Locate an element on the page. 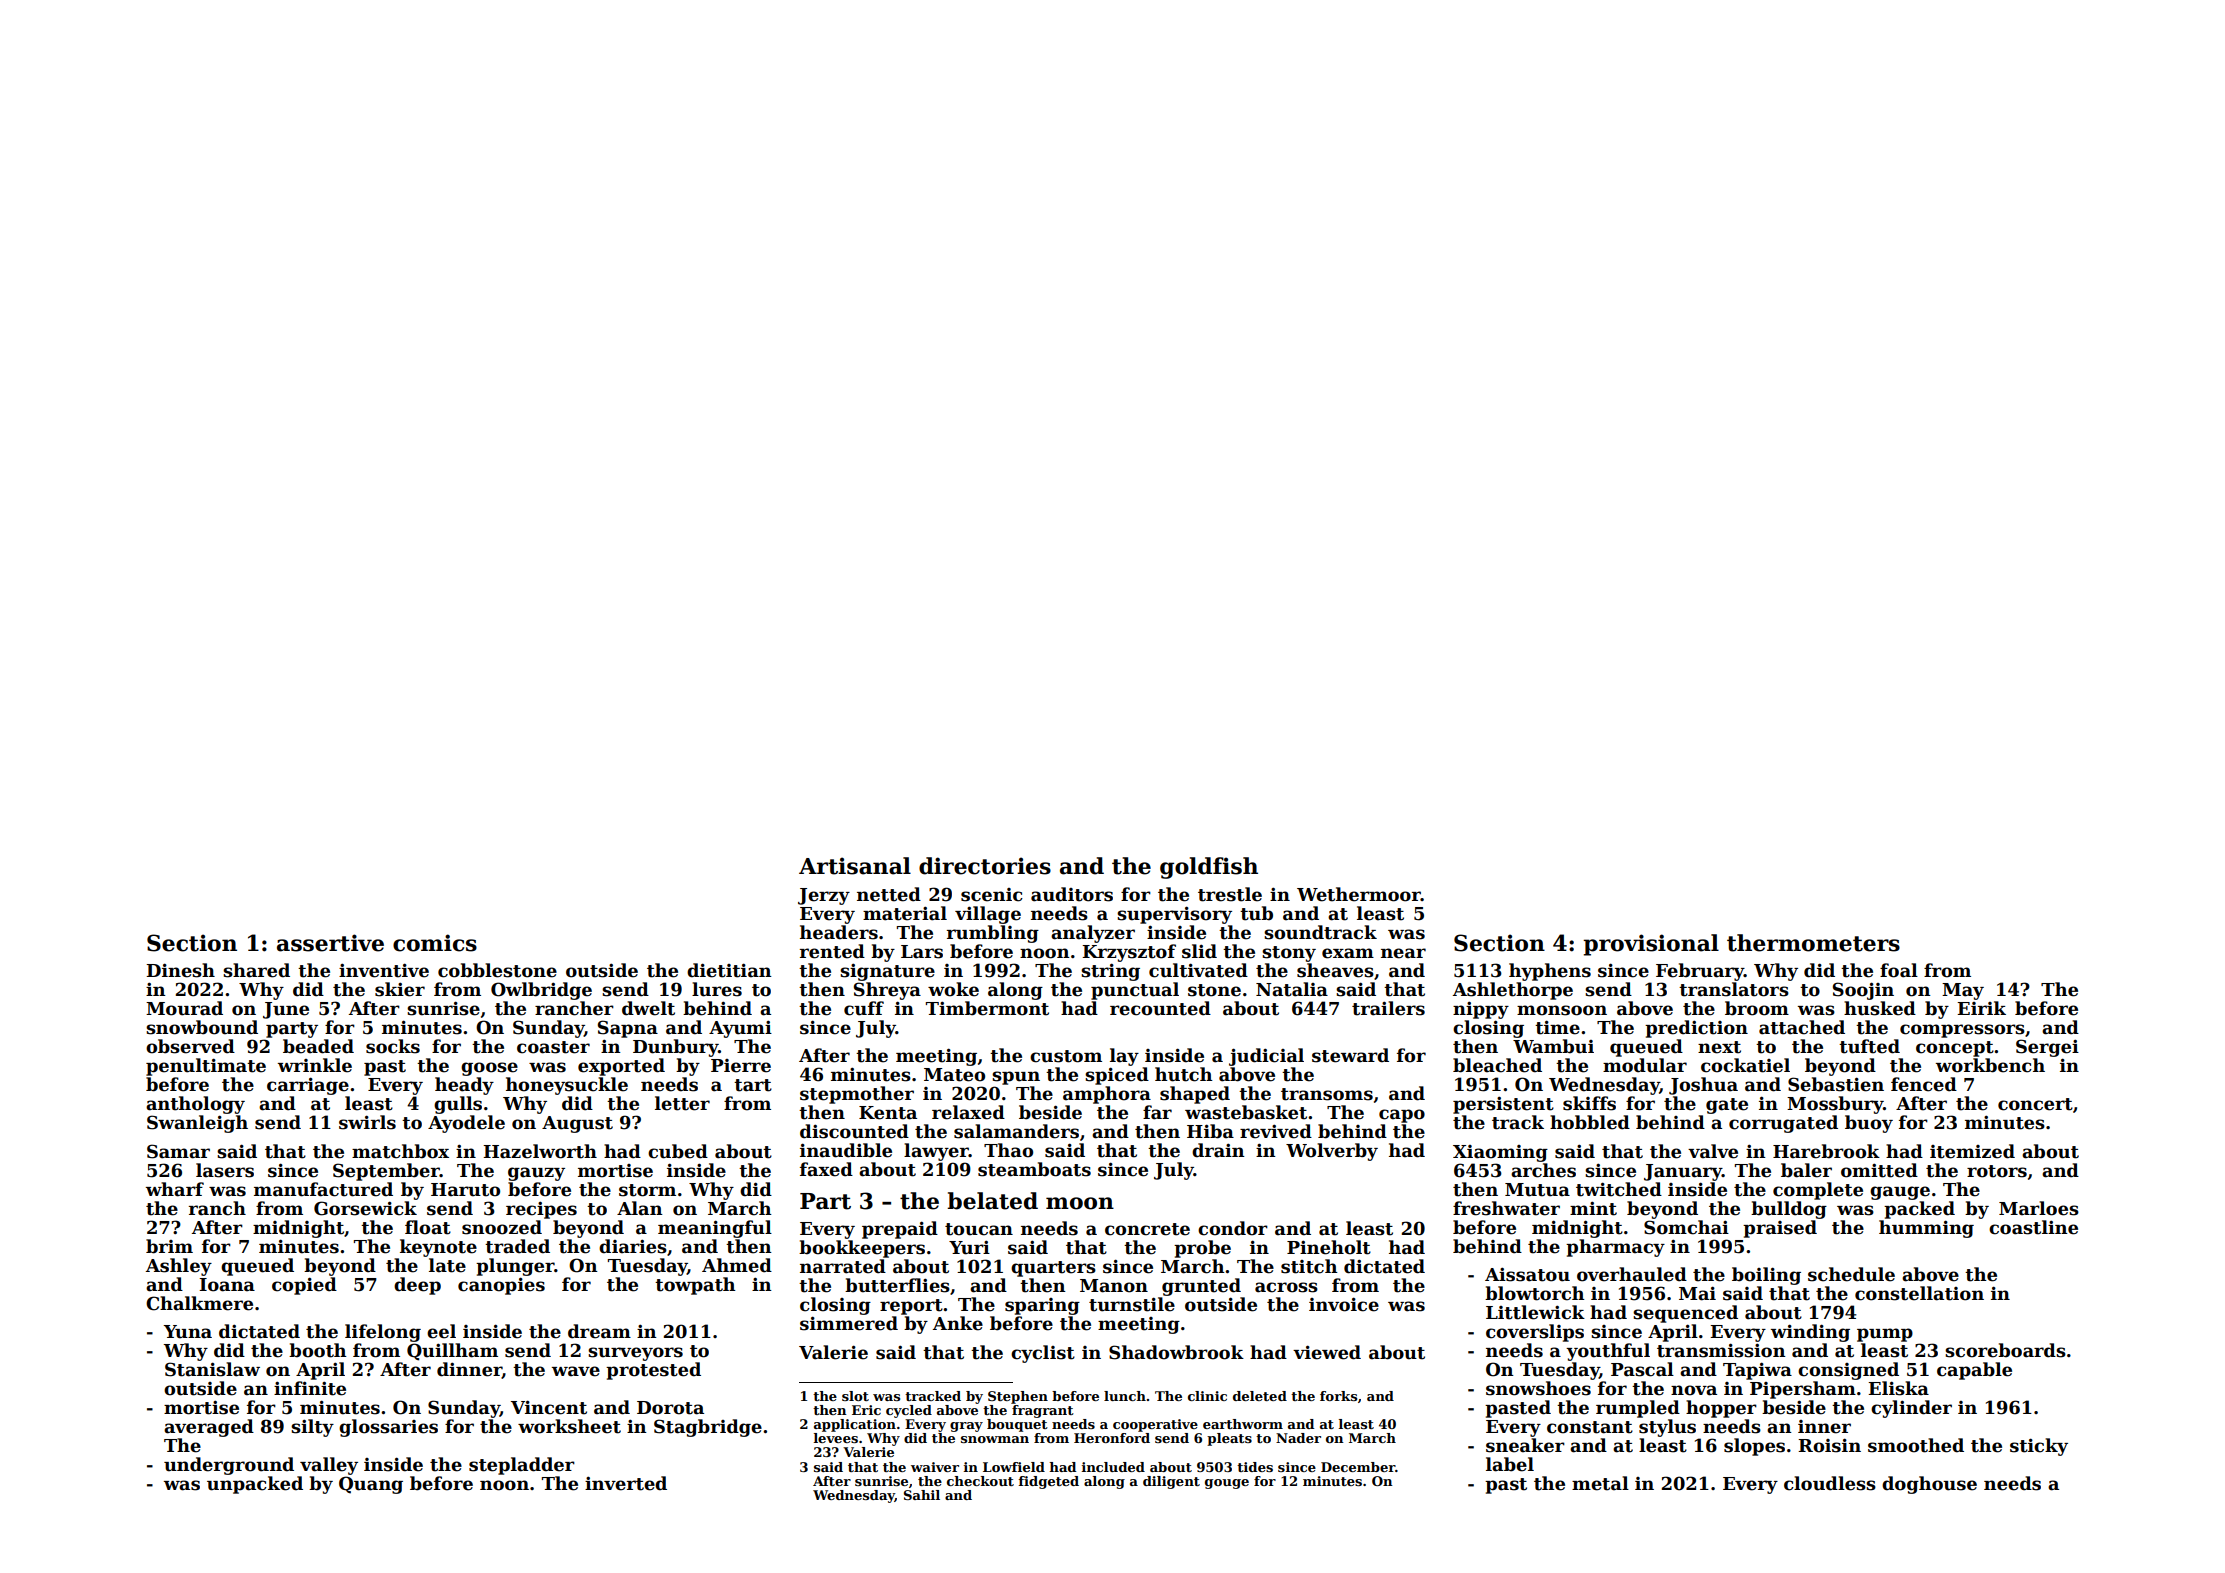 The height and width of the document is (1573, 2225). towpath is located at coordinates (695, 1286).
